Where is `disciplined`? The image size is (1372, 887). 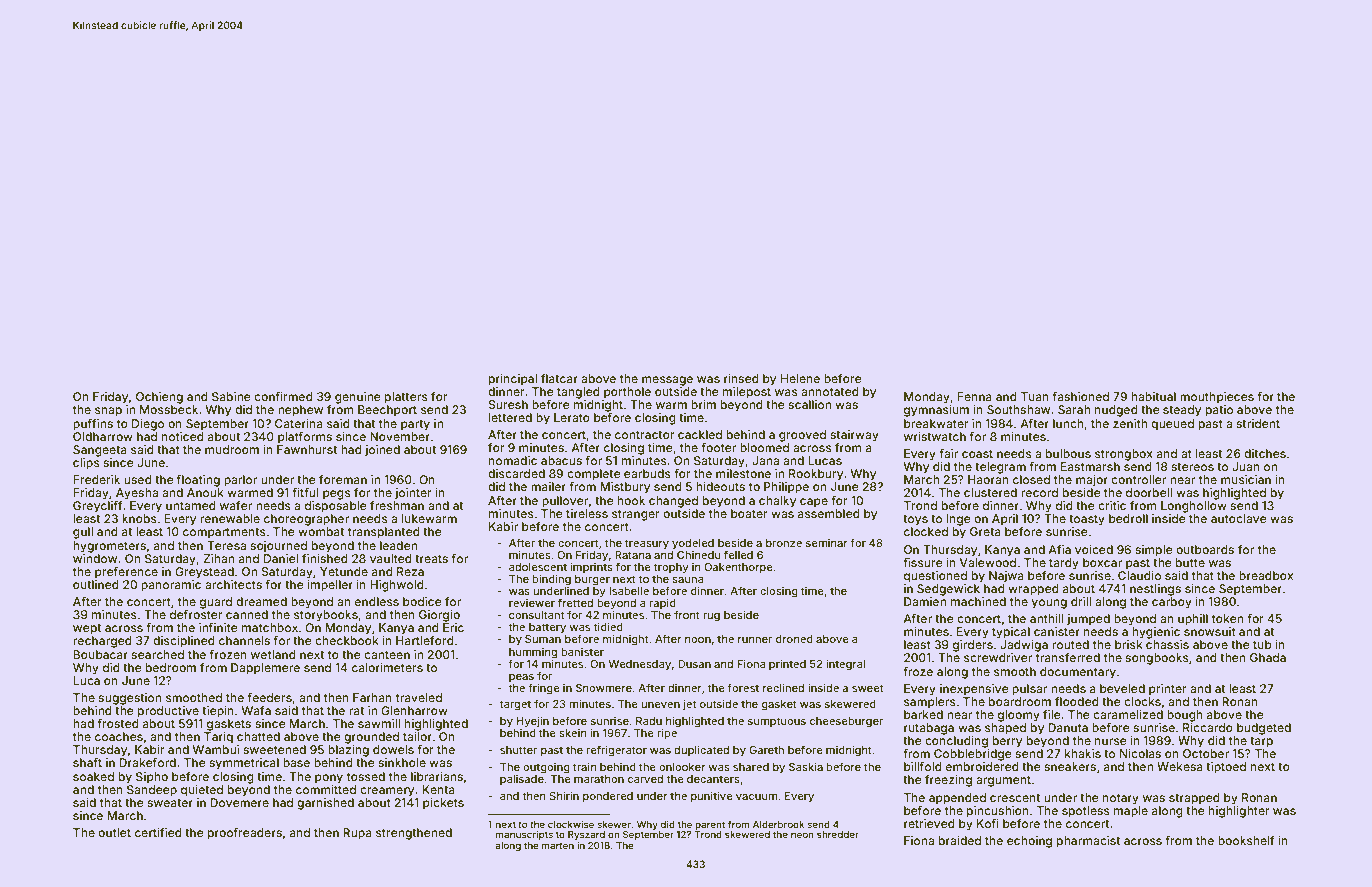 disciplined is located at coordinates (184, 642).
